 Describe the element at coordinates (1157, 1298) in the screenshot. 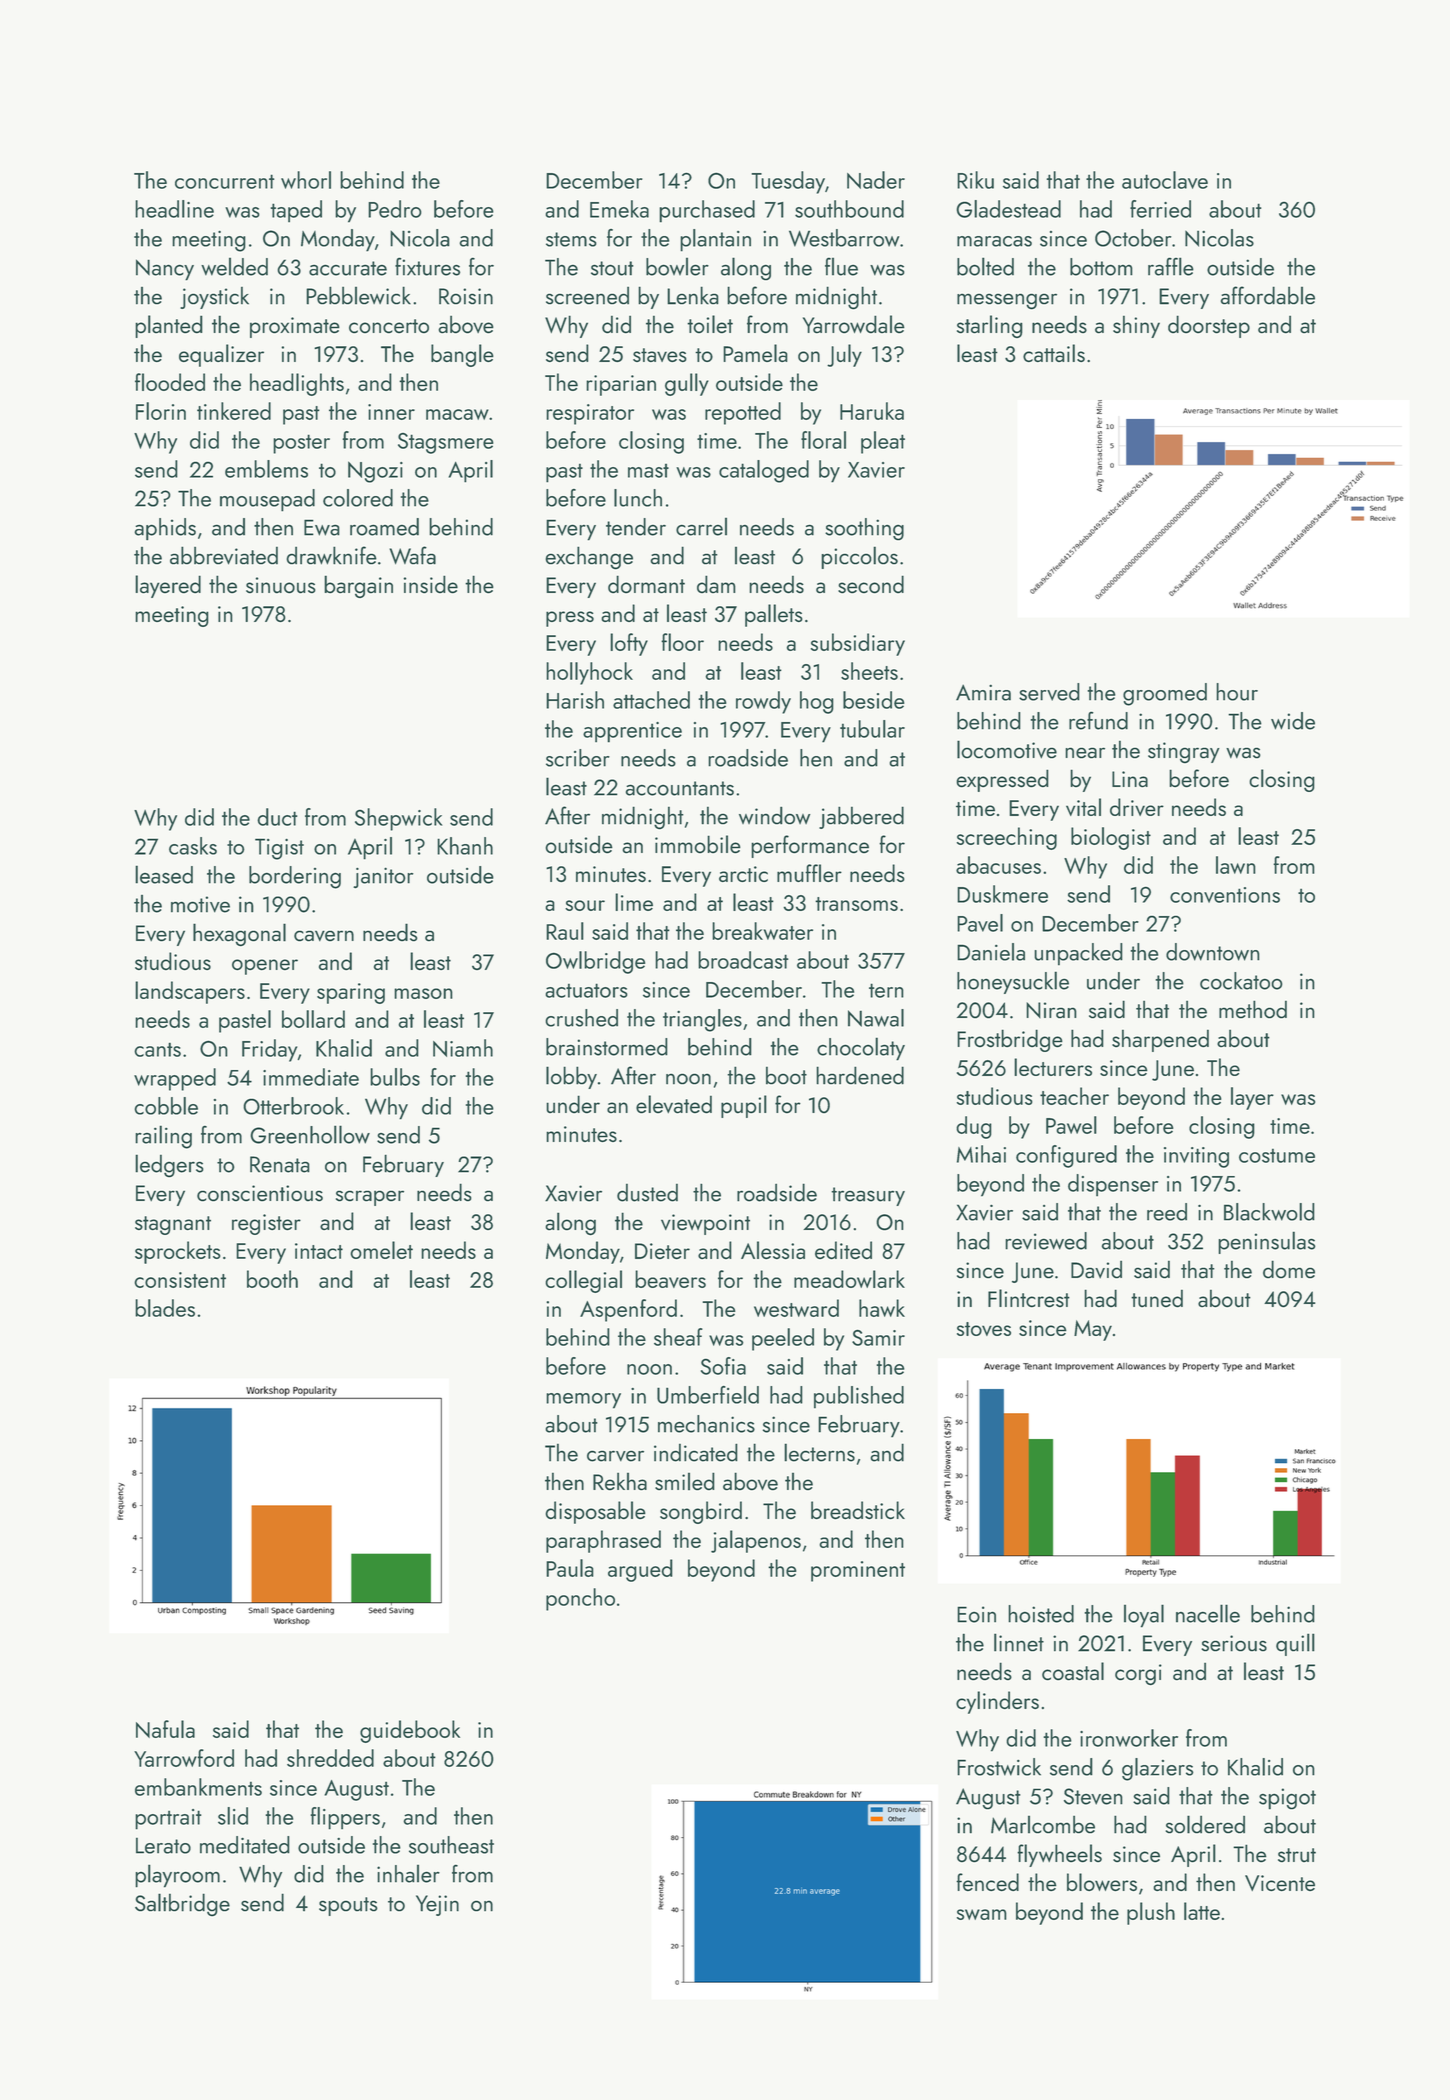

I see `tuned` at that location.
